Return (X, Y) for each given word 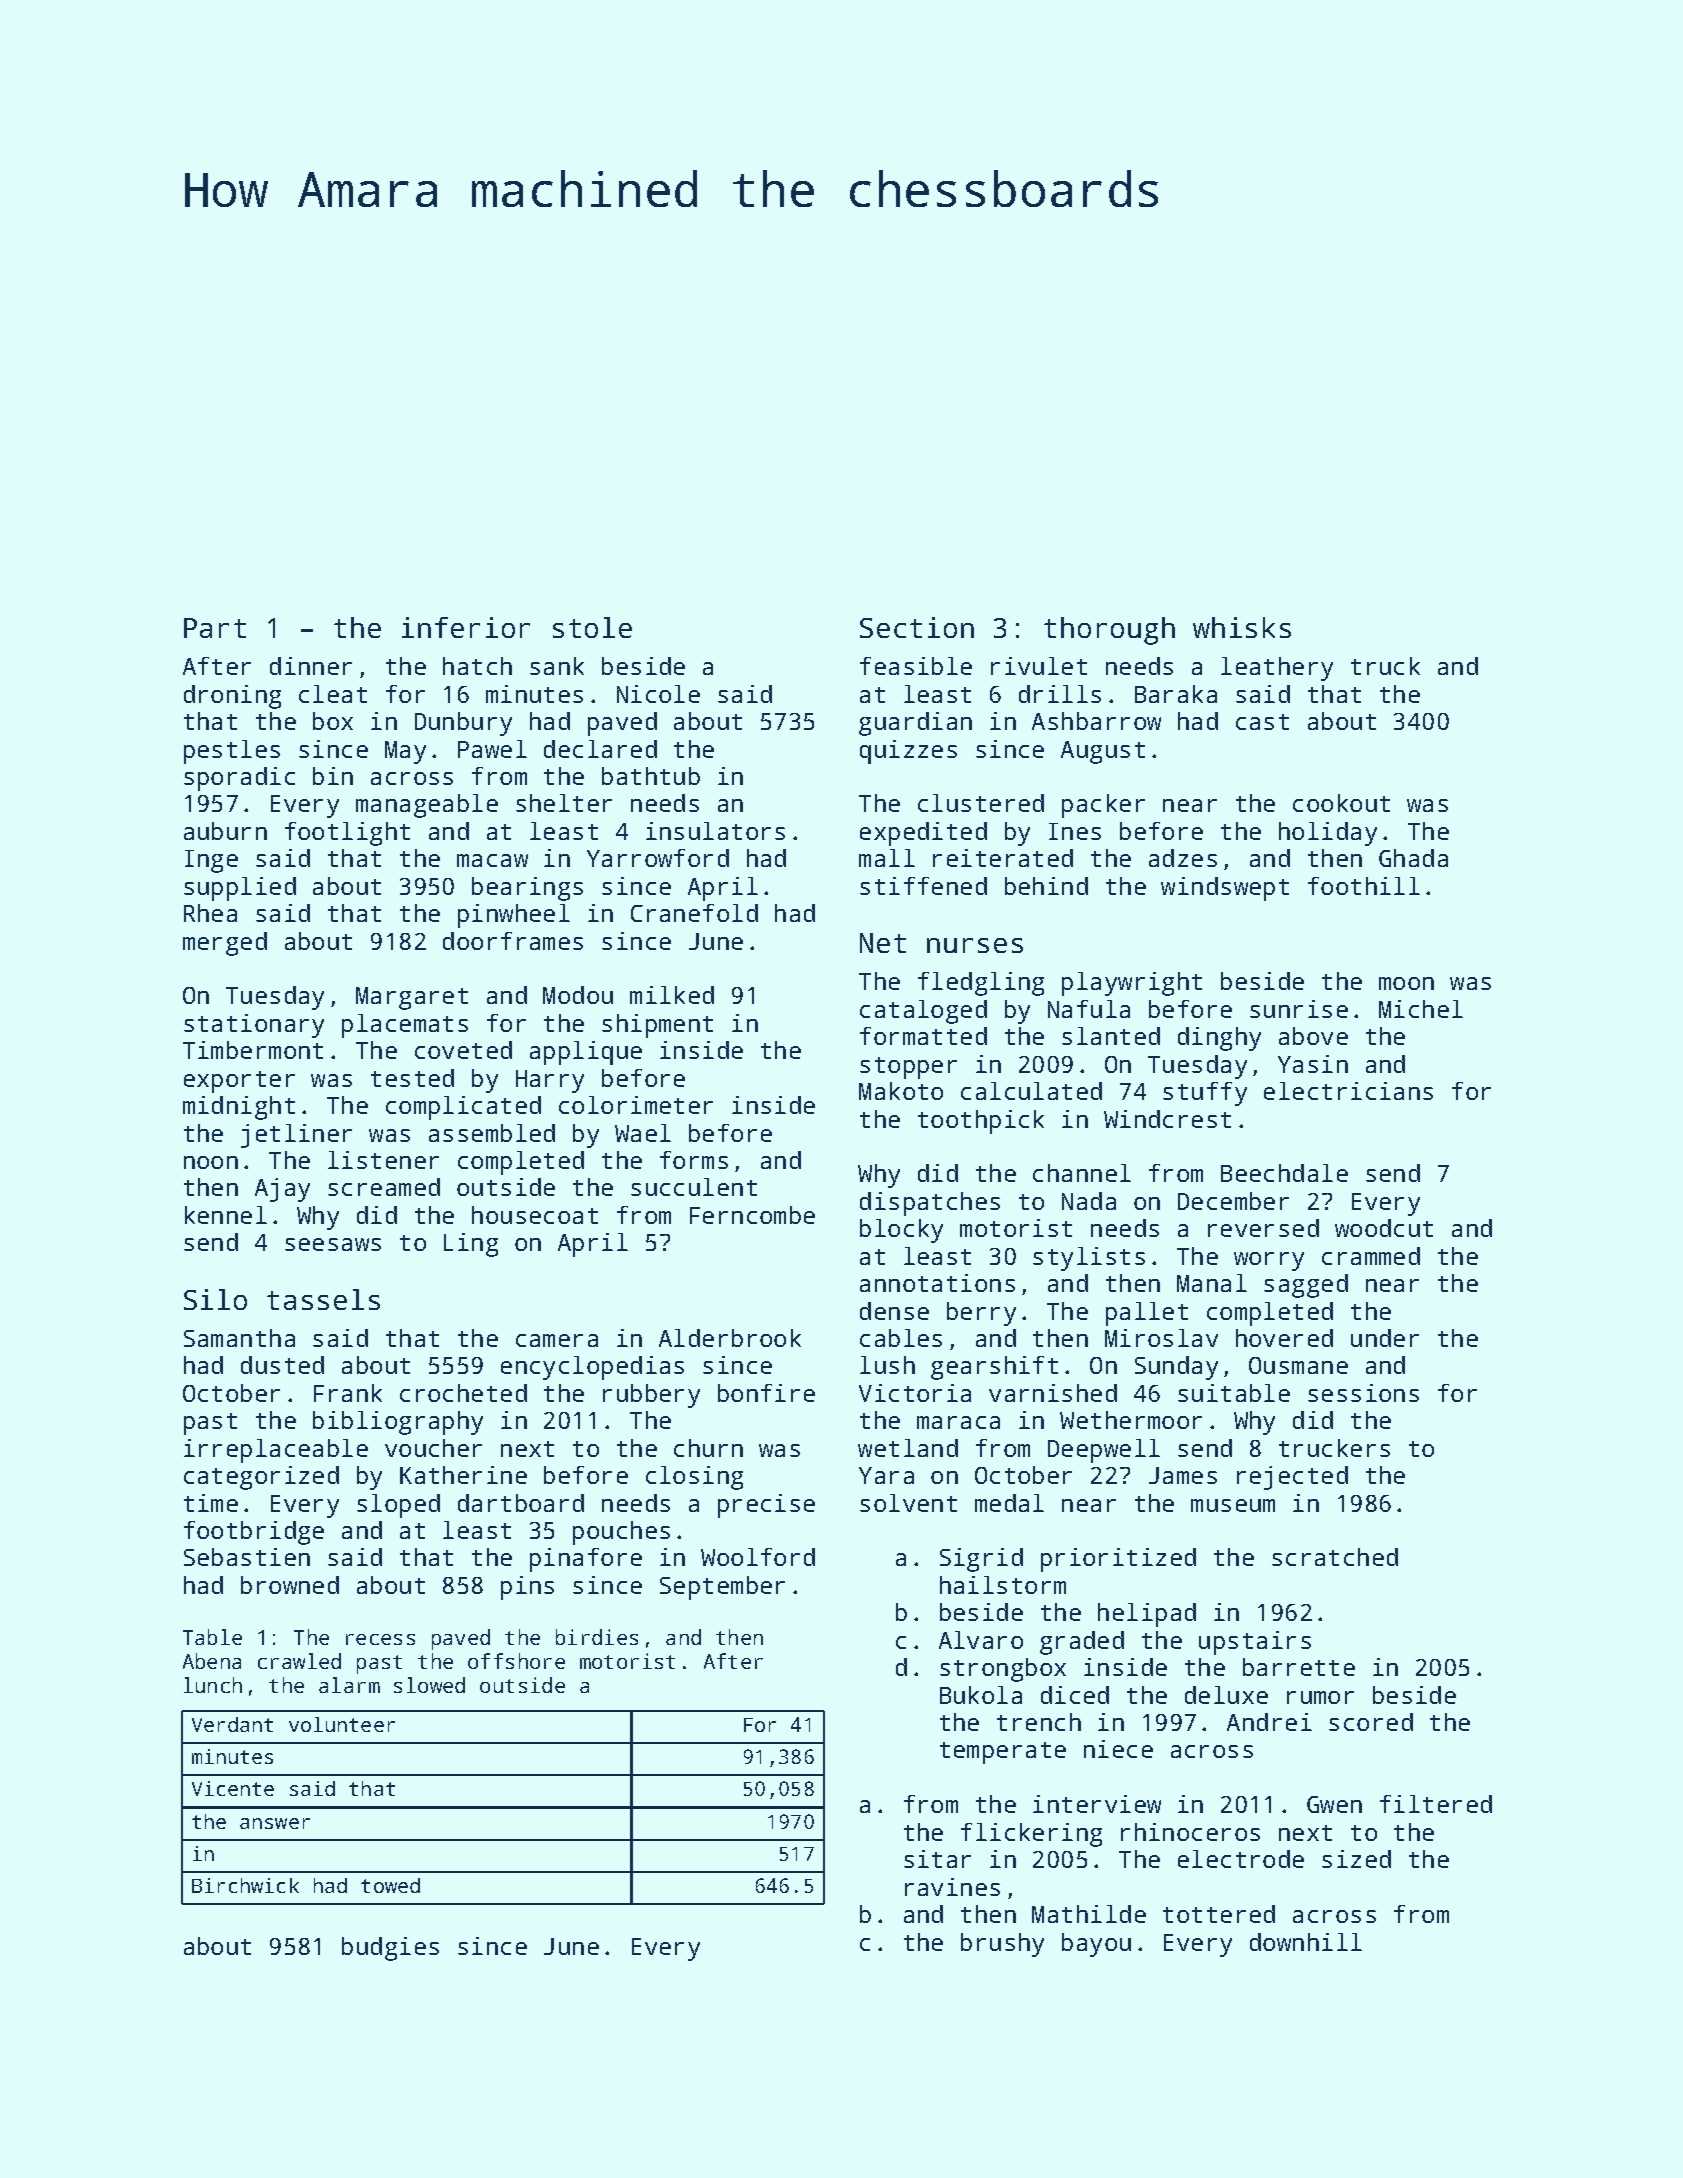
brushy (1002, 1945)
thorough (1109, 631)
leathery (1277, 669)
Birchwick (245, 1885)
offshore (516, 1661)
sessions (1363, 1393)
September (722, 1588)
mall (887, 858)
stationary (254, 1026)
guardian (915, 724)
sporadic (239, 779)
